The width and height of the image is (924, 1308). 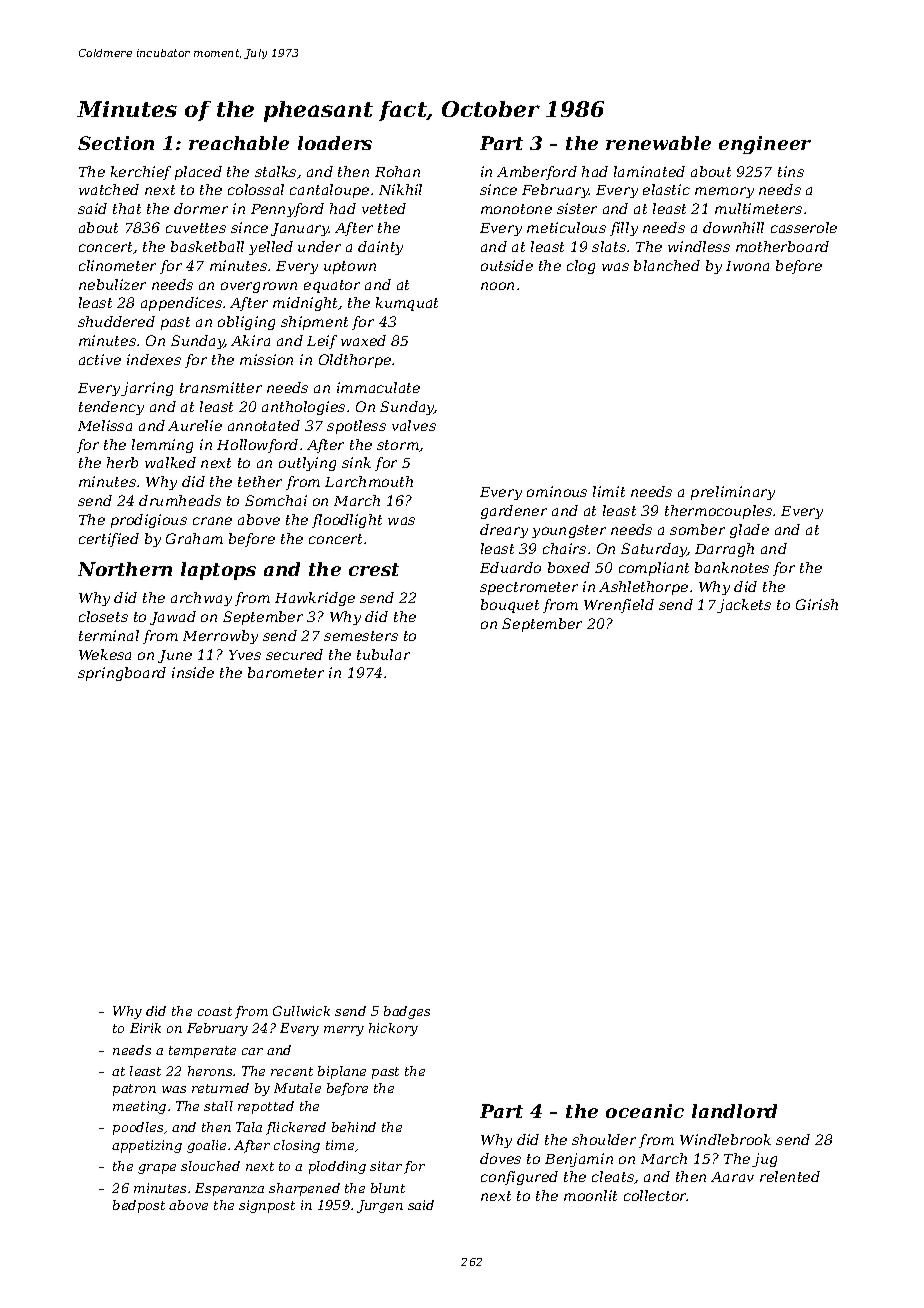 I want to click on barometer, so click(x=286, y=672).
